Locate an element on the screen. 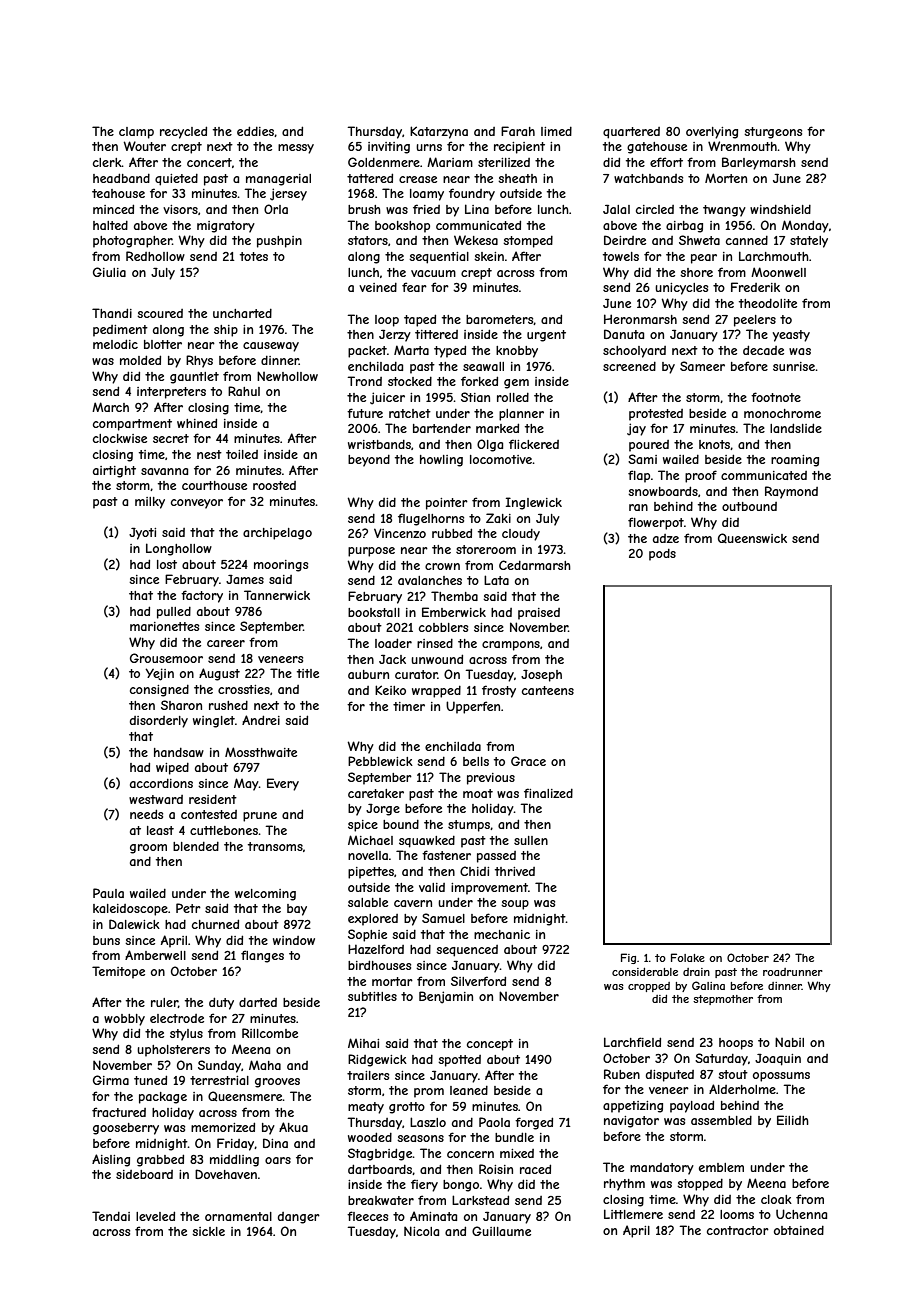 This screenshot has width=924, height=1308. bells is located at coordinates (476, 761).
